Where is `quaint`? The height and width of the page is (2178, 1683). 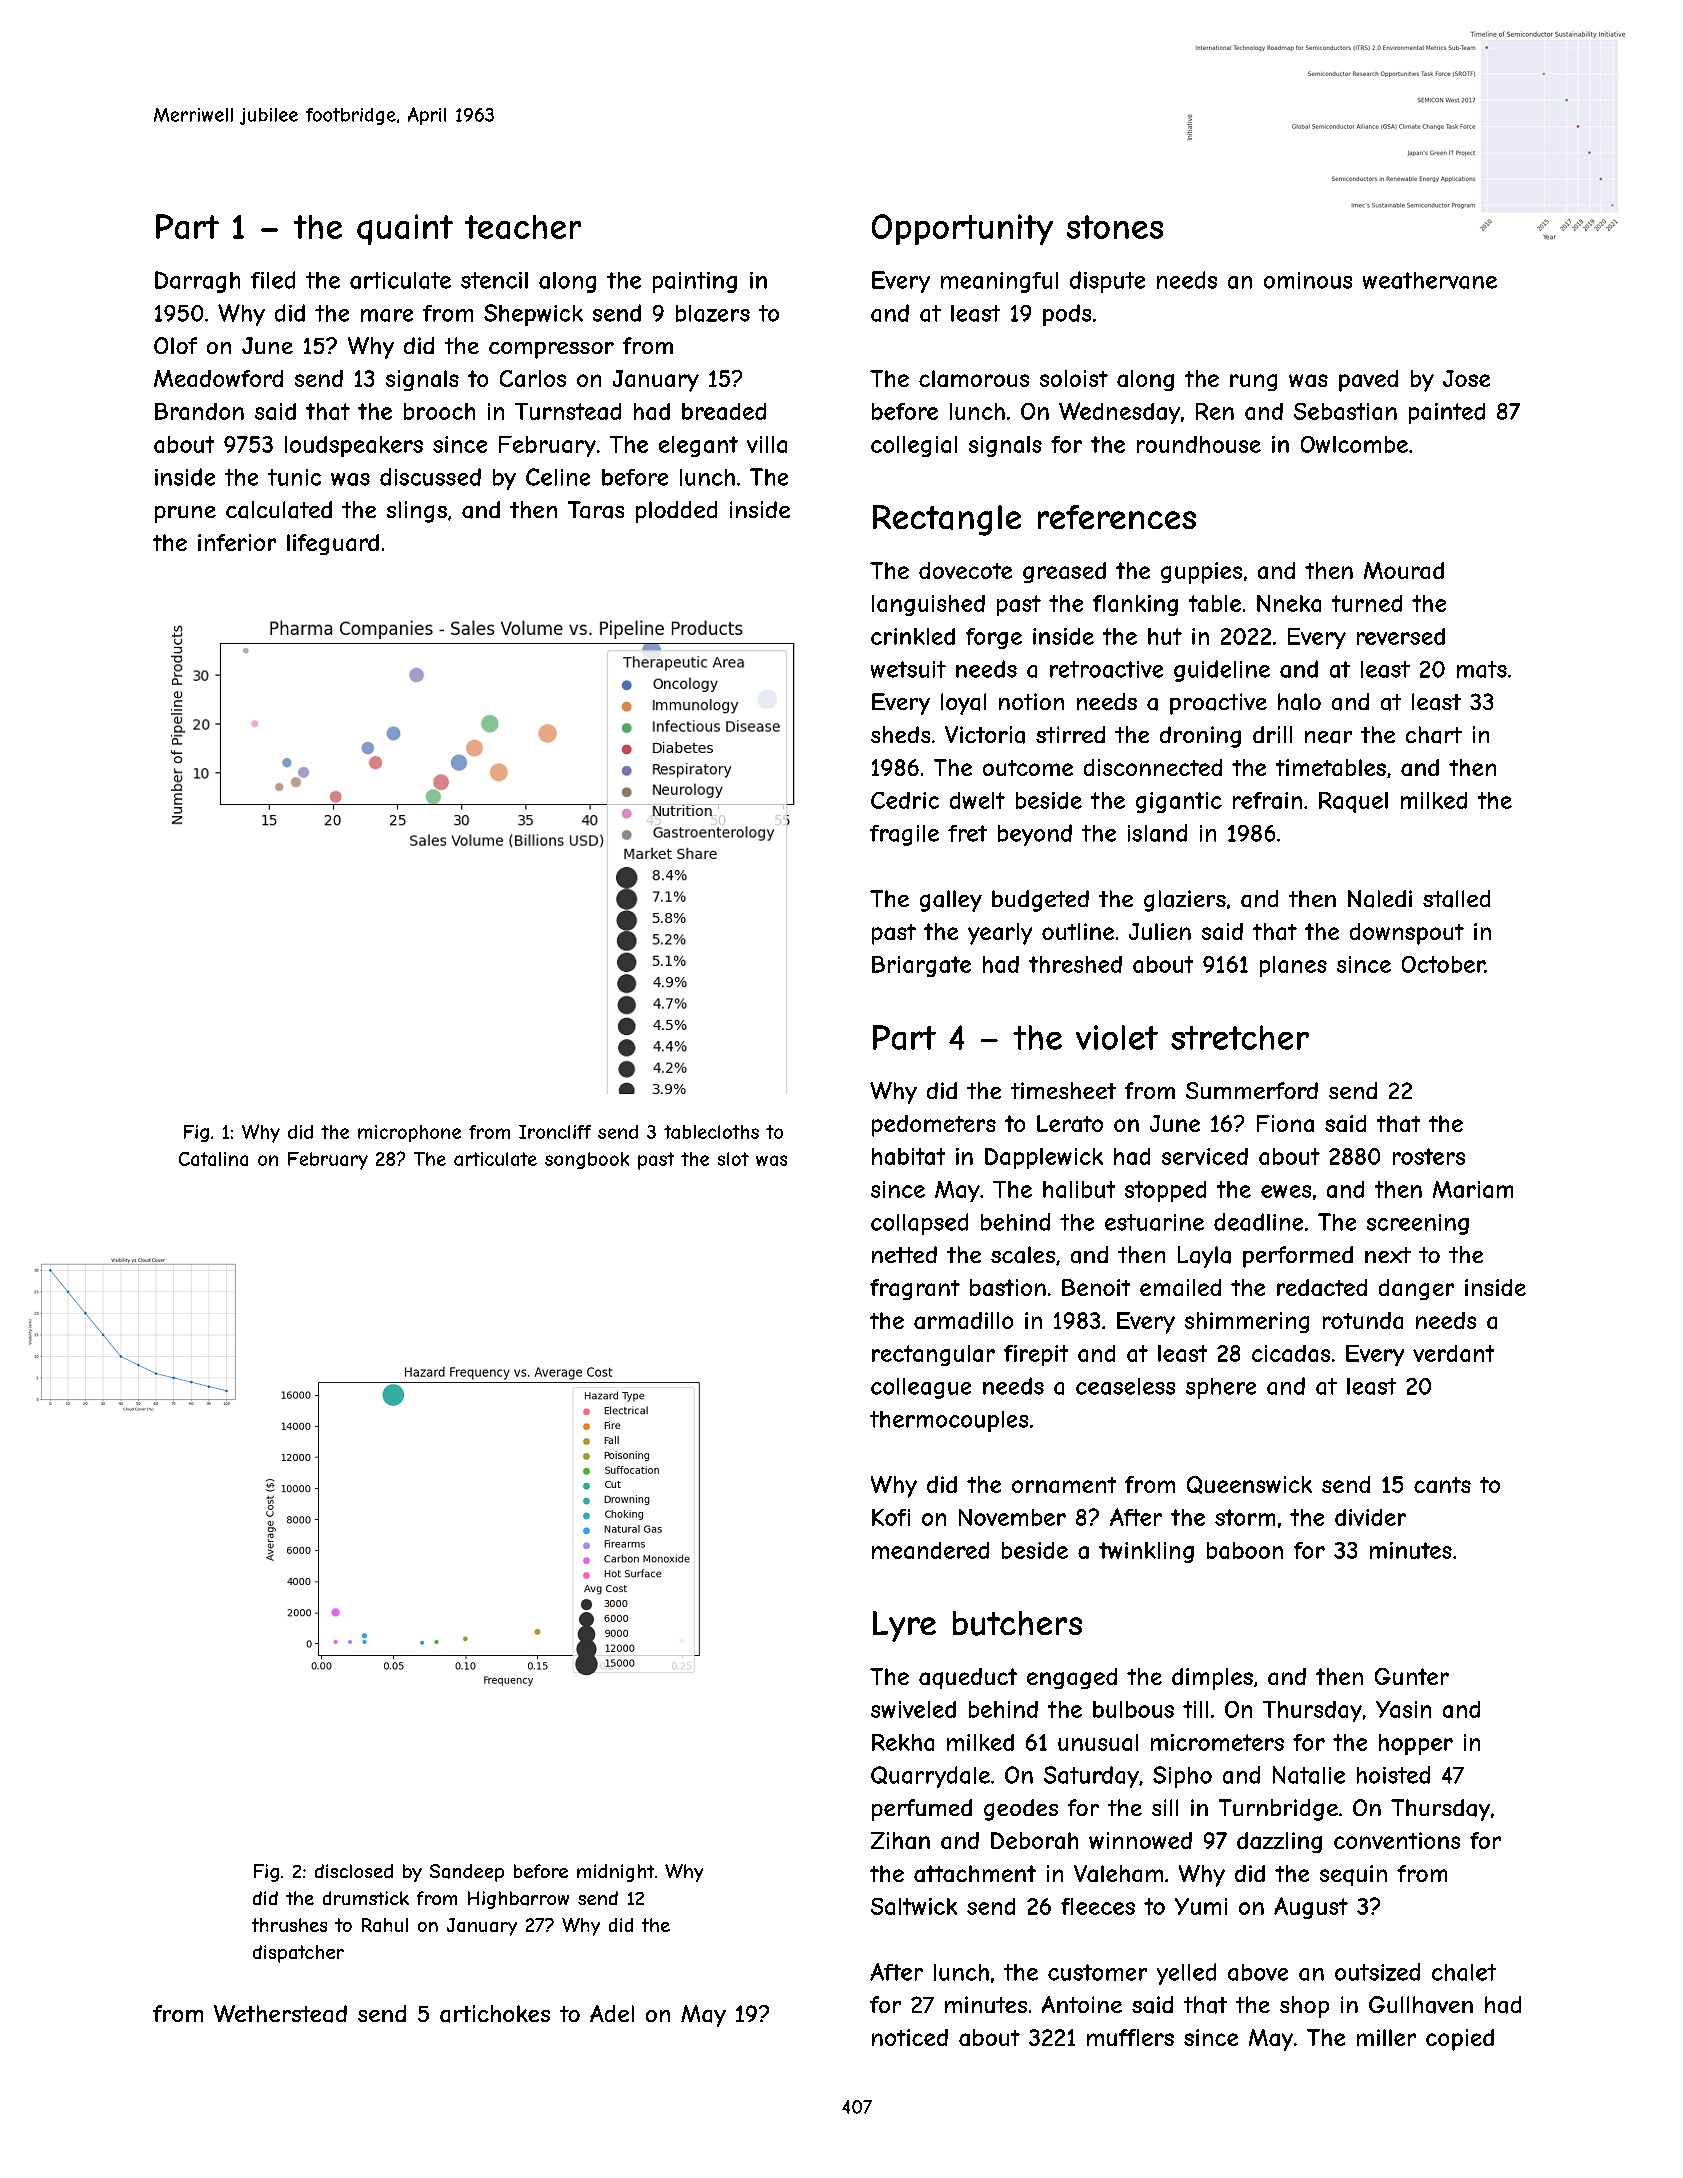
quaint is located at coordinates (405, 229).
